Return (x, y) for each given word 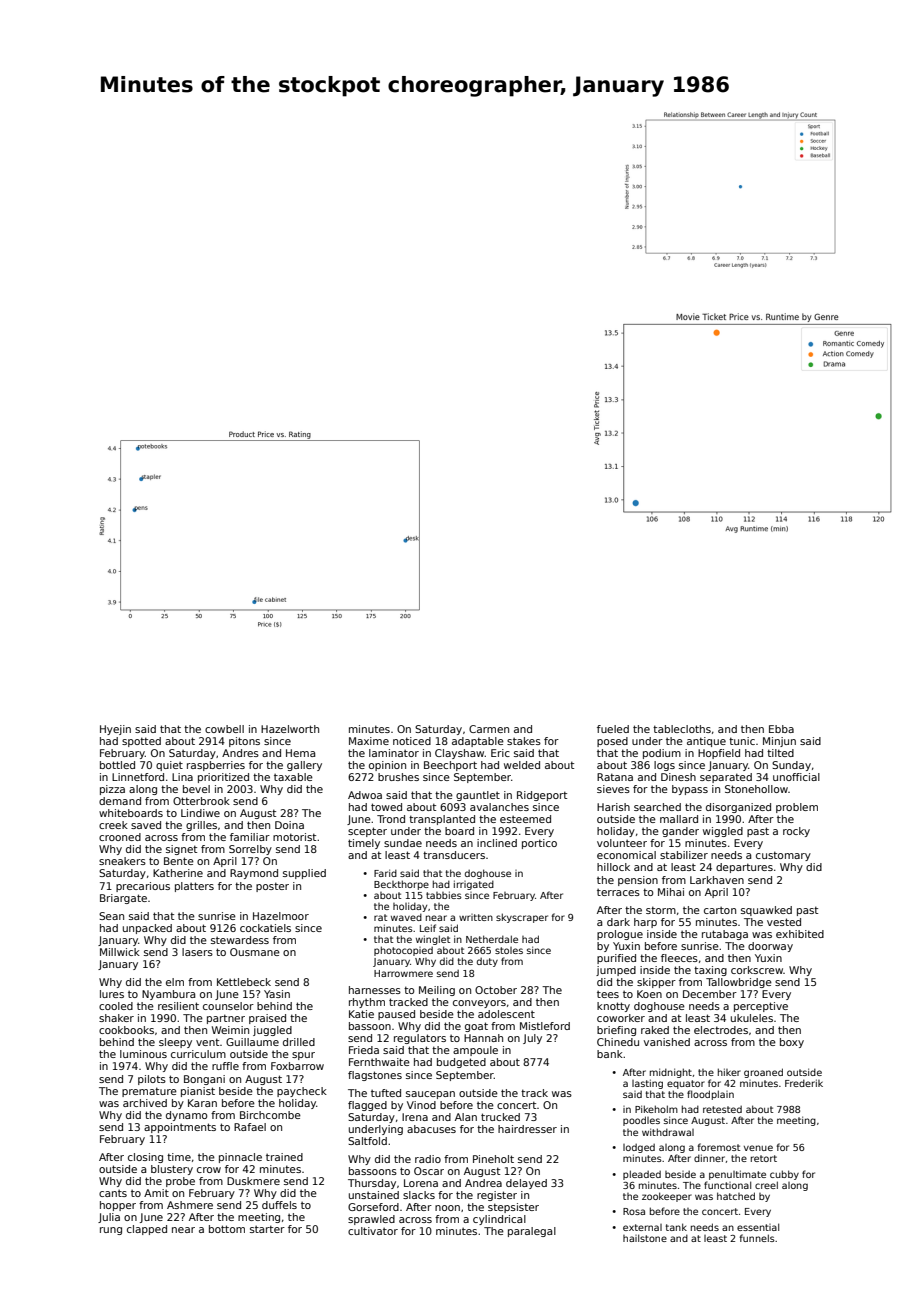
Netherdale (492, 939)
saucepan (430, 1095)
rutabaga (725, 935)
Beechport (450, 766)
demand (120, 801)
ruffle (225, 1066)
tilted (780, 753)
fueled (613, 729)
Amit (156, 1193)
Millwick (120, 952)
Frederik (804, 1083)
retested (722, 1109)
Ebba (781, 729)
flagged (367, 1106)
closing (145, 1158)
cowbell (224, 729)
